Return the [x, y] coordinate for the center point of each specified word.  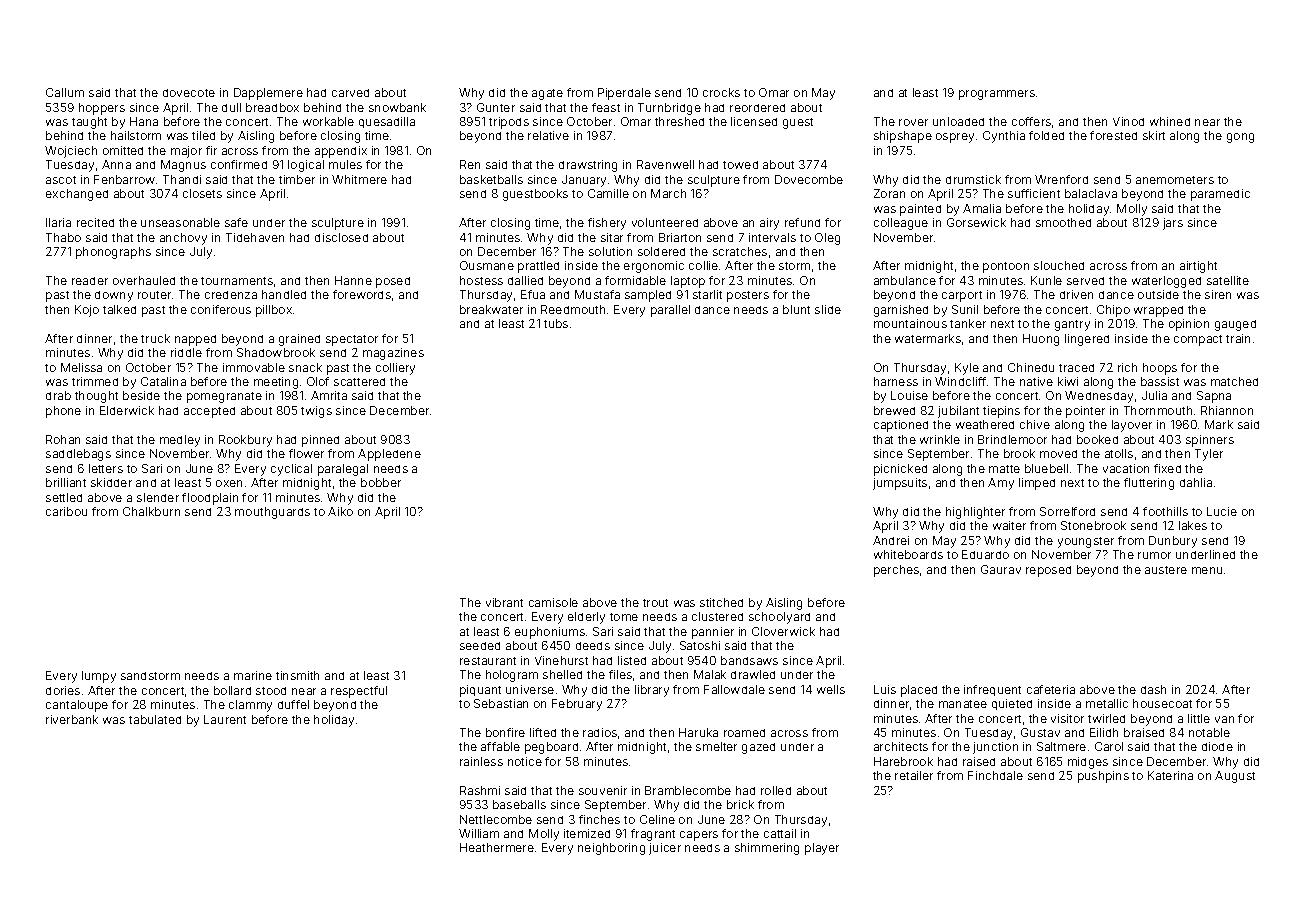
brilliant [66, 482]
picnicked [900, 470]
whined [1170, 121]
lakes [1193, 525]
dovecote [189, 93]
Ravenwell [665, 164]
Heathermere [497, 847]
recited [95, 222]
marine [253, 675]
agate [547, 94]
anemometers [1175, 180]
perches [896, 571]
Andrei [891, 540]
